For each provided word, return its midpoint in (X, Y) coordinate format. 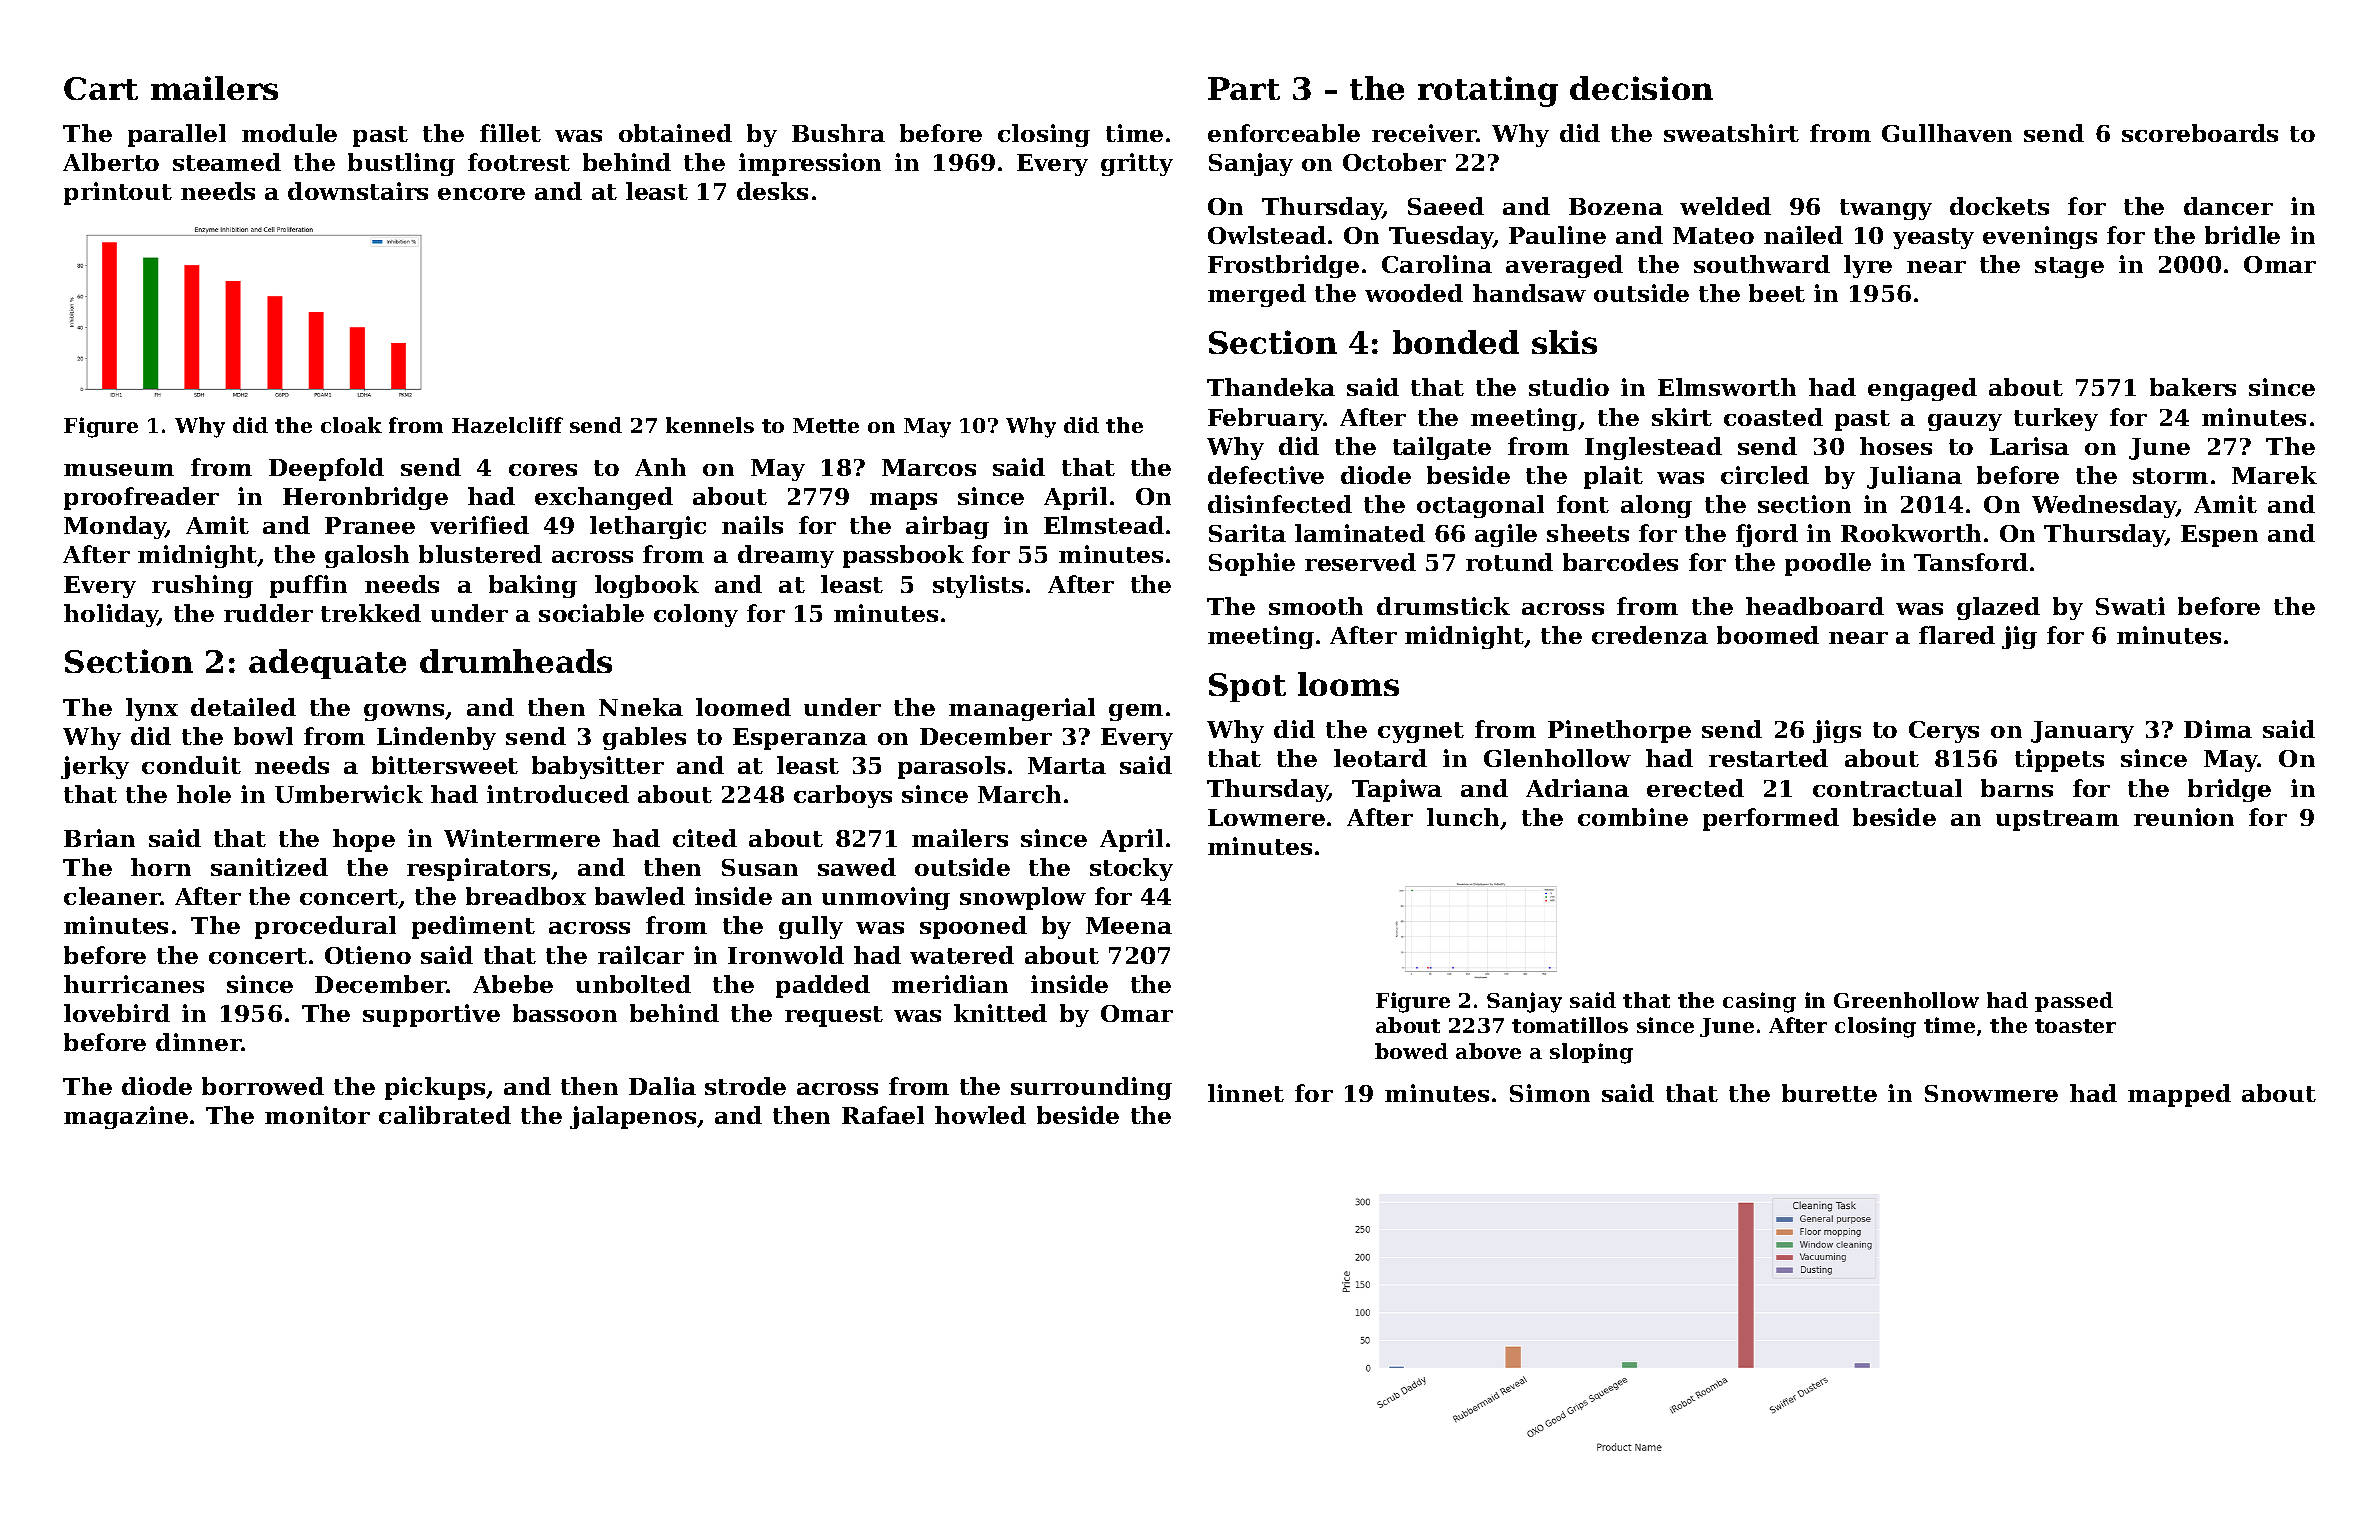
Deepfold (326, 469)
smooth (1316, 606)
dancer (2228, 206)
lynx (152, 709)
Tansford (1971, 562)
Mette (826, 425)
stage (2069, 267)
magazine (126, 1117)
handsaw (1529, 293)
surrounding (1091, 1088)
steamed (227, 162)
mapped (2179, 1095)
